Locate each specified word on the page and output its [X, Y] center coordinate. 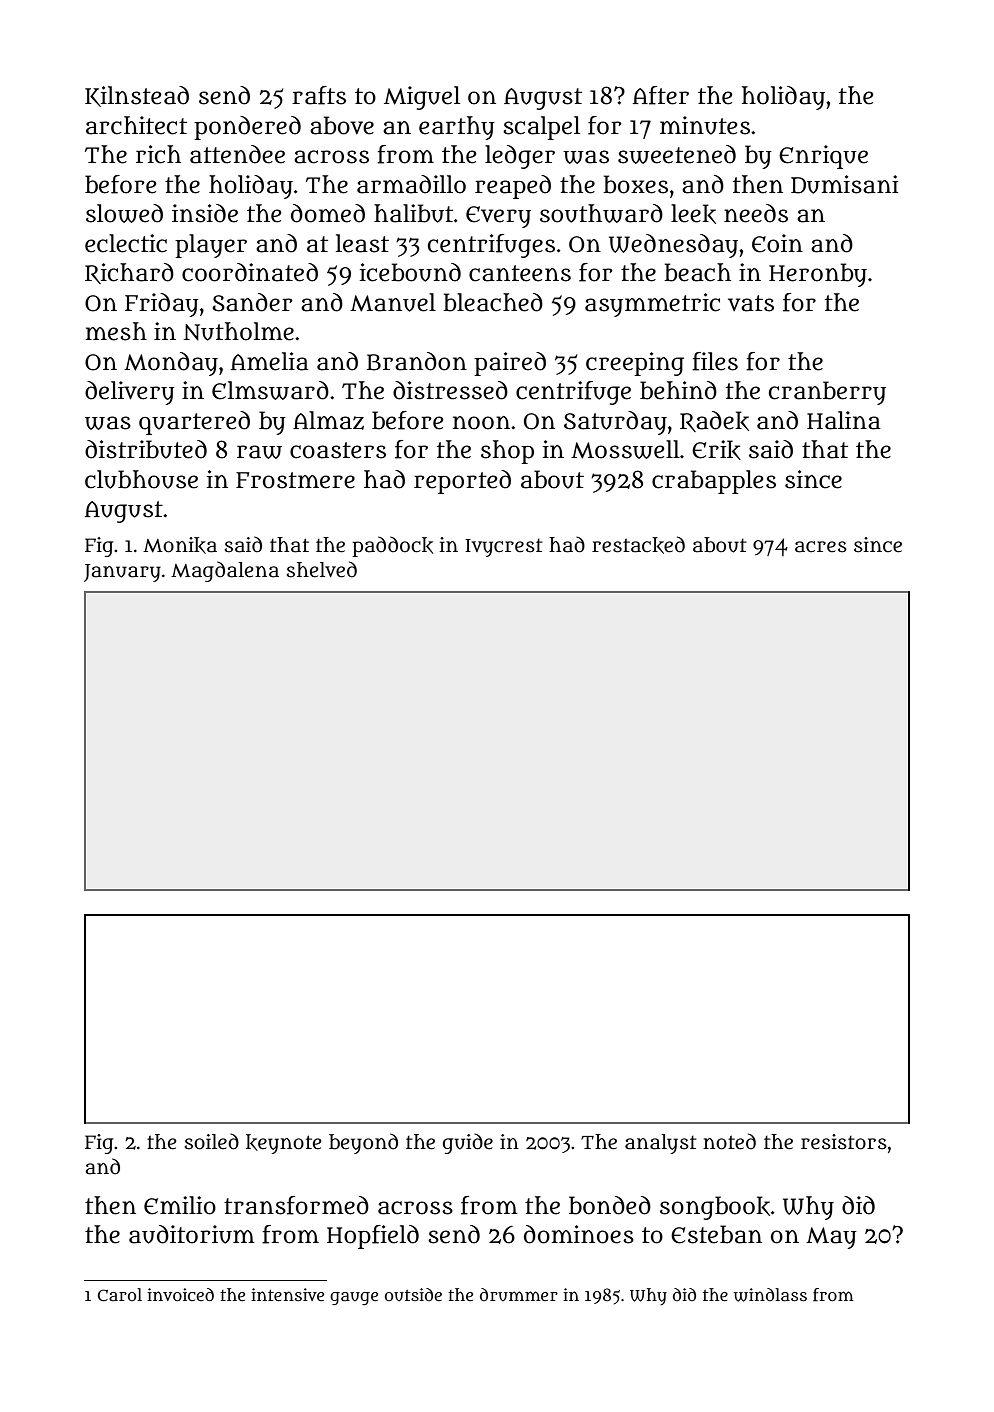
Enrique [823, 157]
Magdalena [225, 571]
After [661, 95]
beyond [363, 1143]
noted [729, 1141]
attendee [237, 154]
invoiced [180, 1294]
